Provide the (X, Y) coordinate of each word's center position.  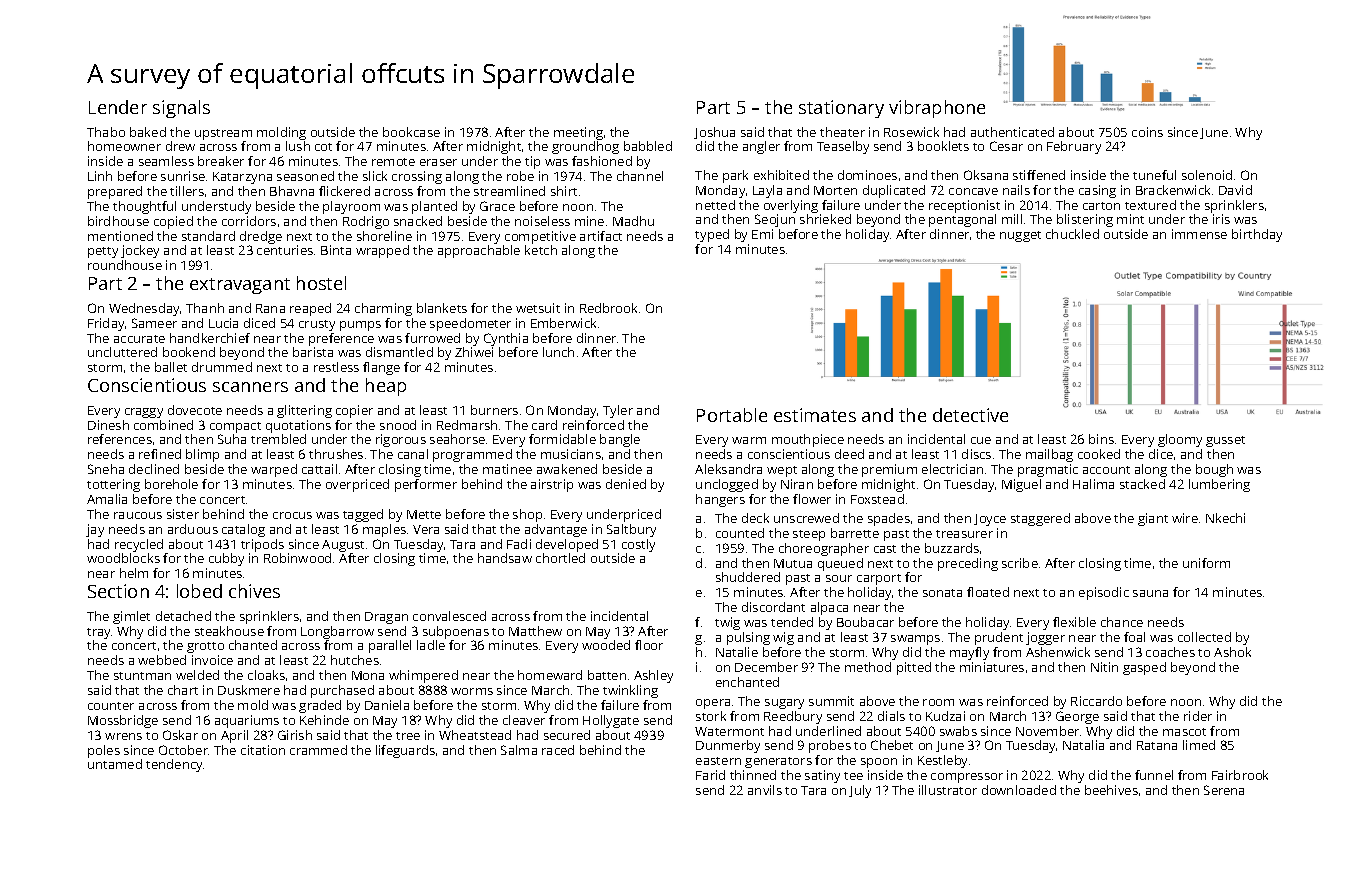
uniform (1206, 563)
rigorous (401, 440)
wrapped (382, 251)
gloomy (1180, 440)
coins (1147, 132)
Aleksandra (728, 469)
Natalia (1083, 745)
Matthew (535, 631)
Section (118, 591)
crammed (318, 750)
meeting (578, 133)
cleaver (524, 720)
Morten (835, 190)
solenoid (1207, 175)
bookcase (411, 132)
